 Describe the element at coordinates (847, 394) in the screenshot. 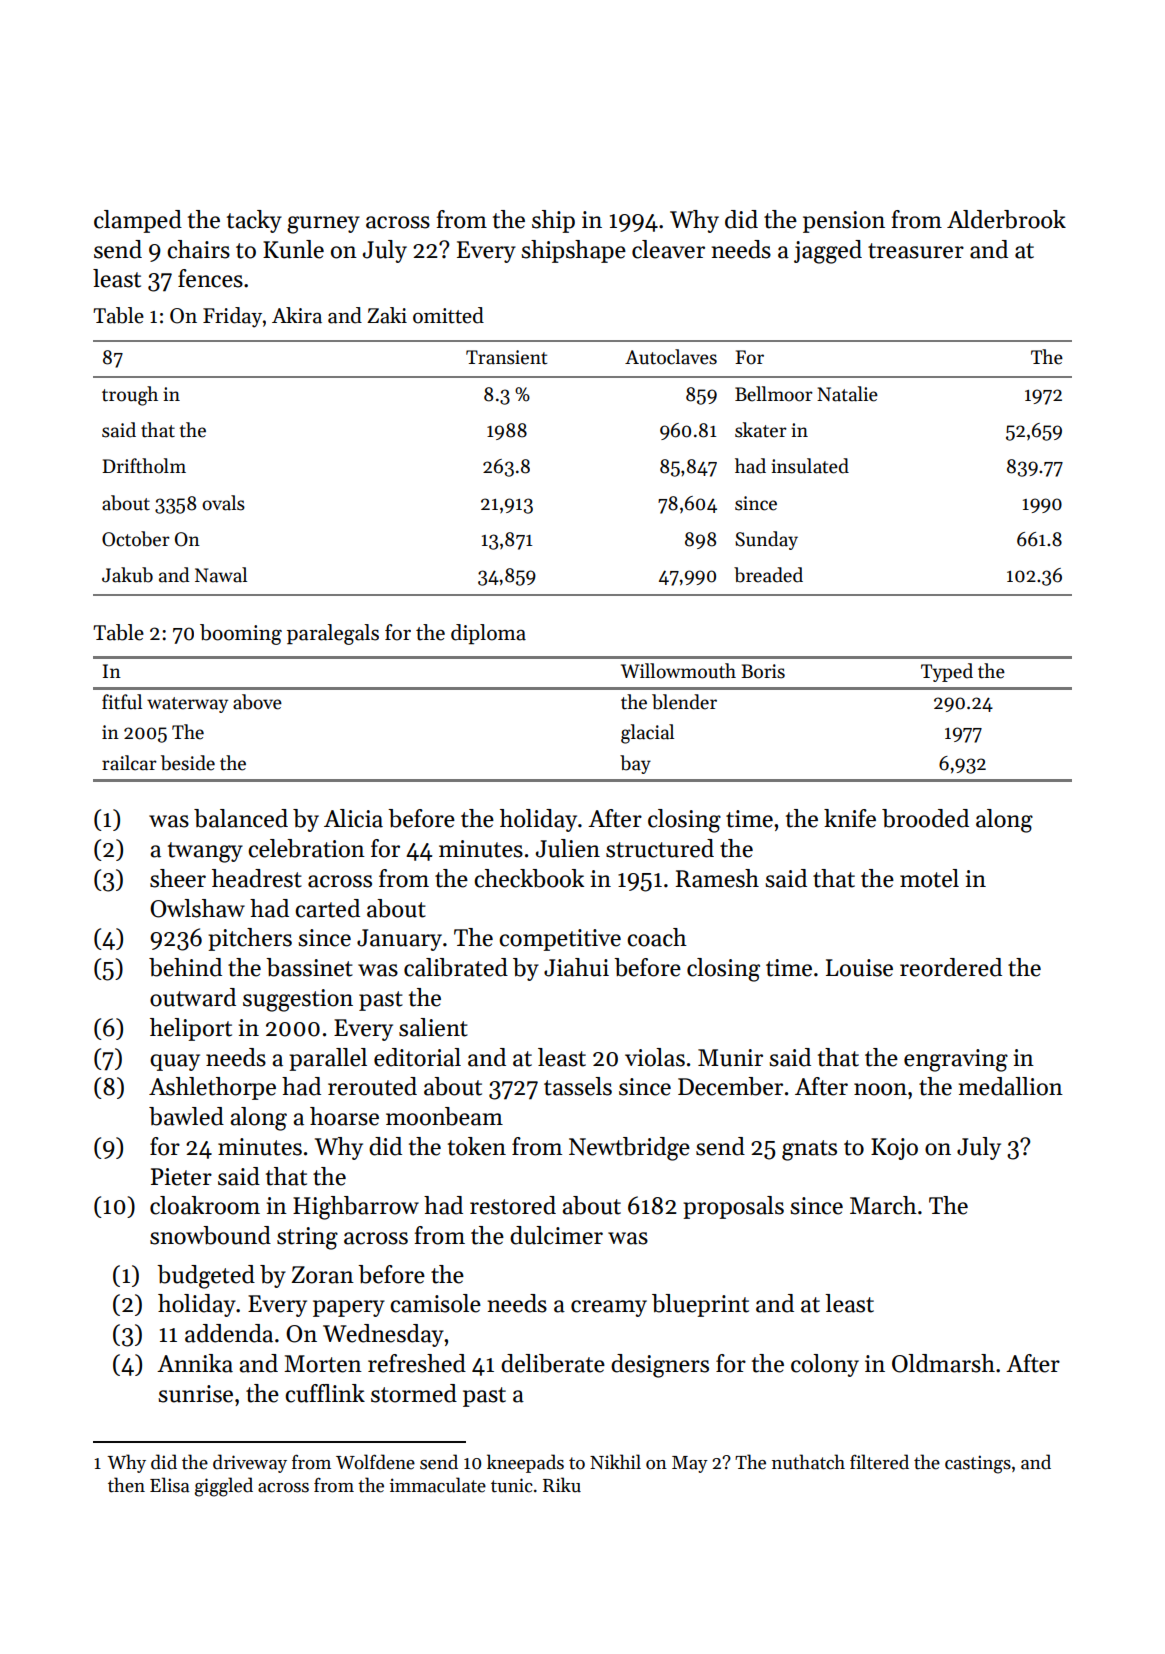

I see `Natalie` at that location.
